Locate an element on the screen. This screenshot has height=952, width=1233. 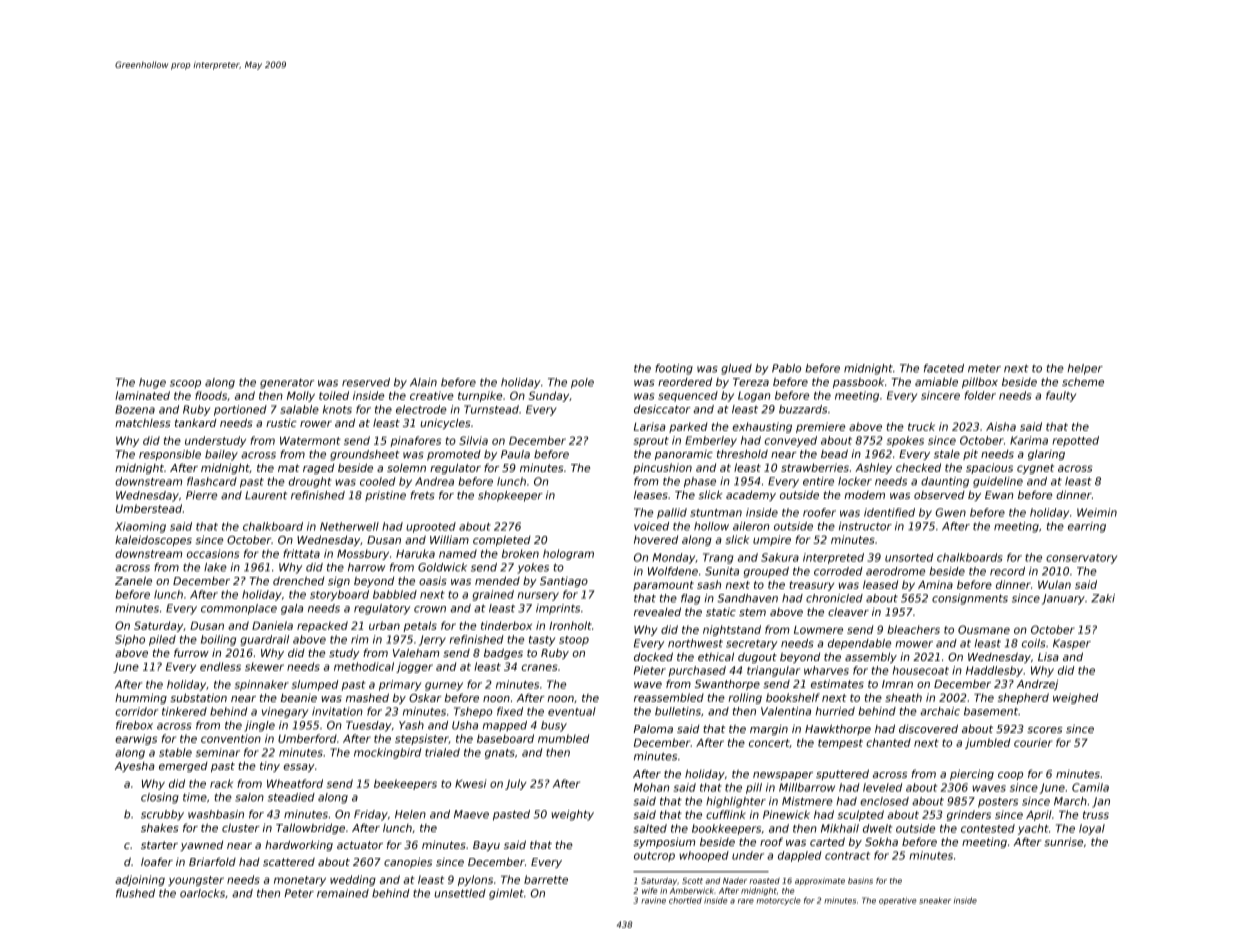
helper is located at coordinates (1085, 369).
